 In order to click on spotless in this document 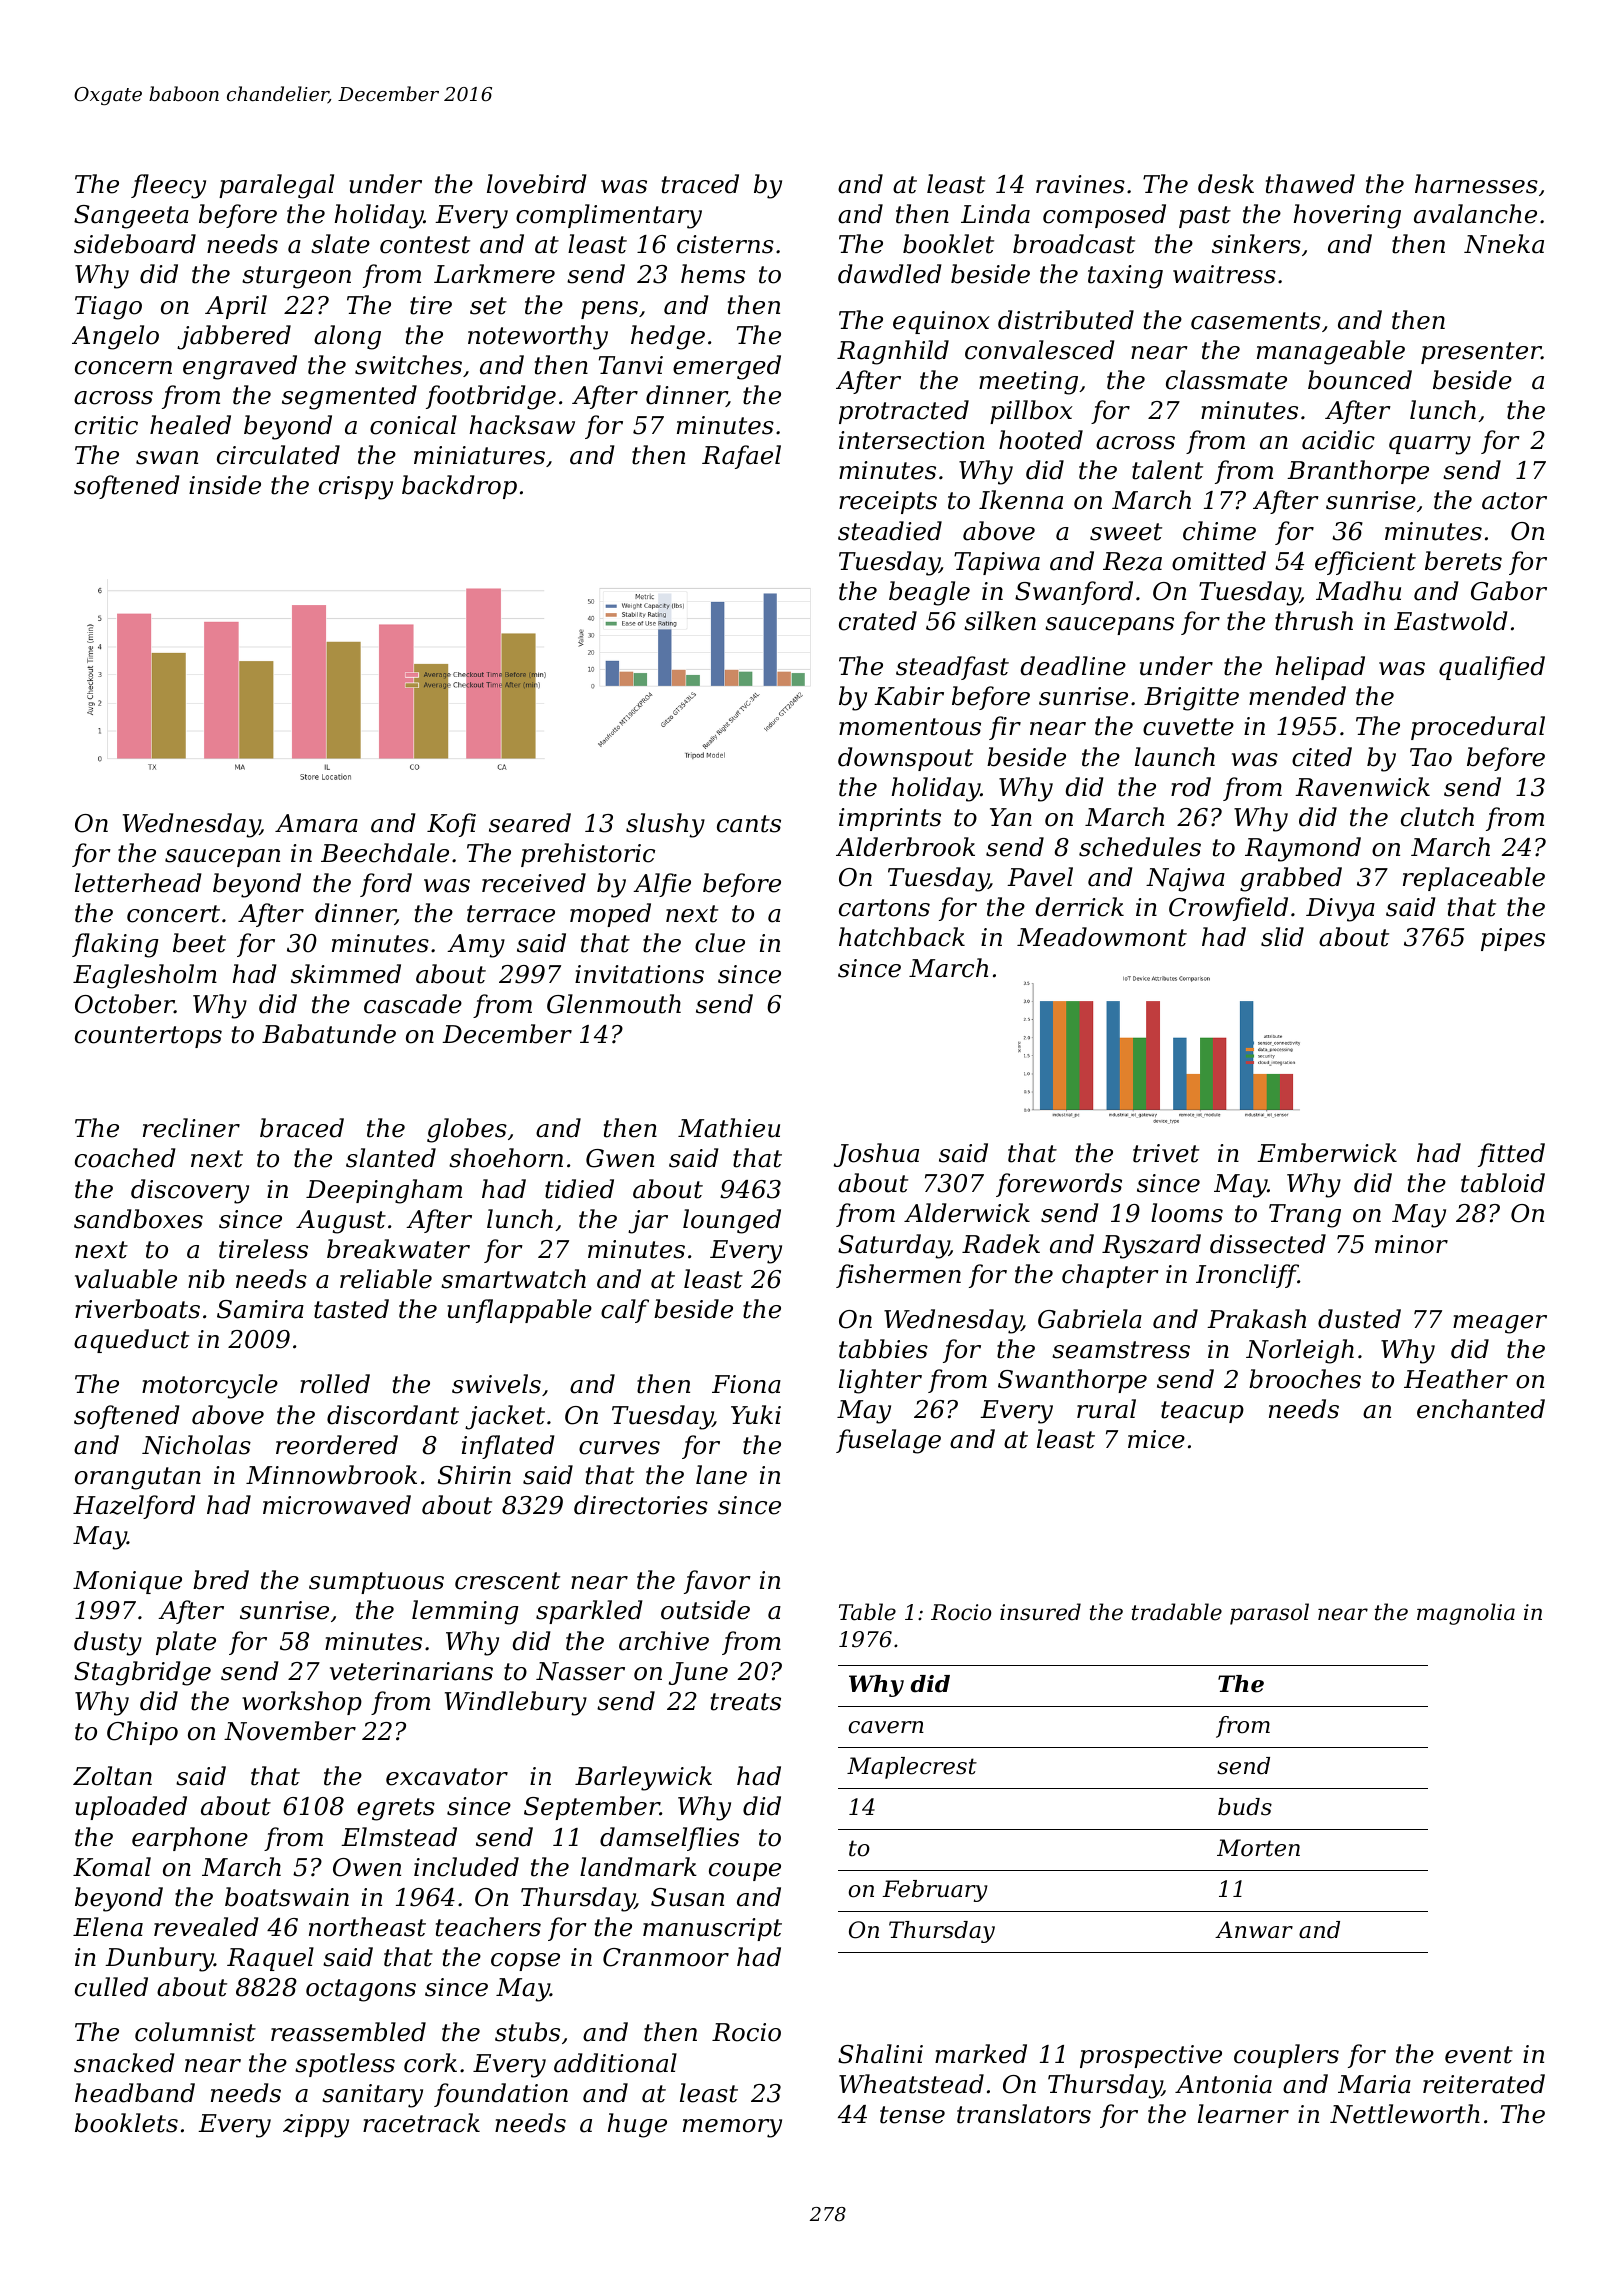, I will do `click(345, 2065)`.
